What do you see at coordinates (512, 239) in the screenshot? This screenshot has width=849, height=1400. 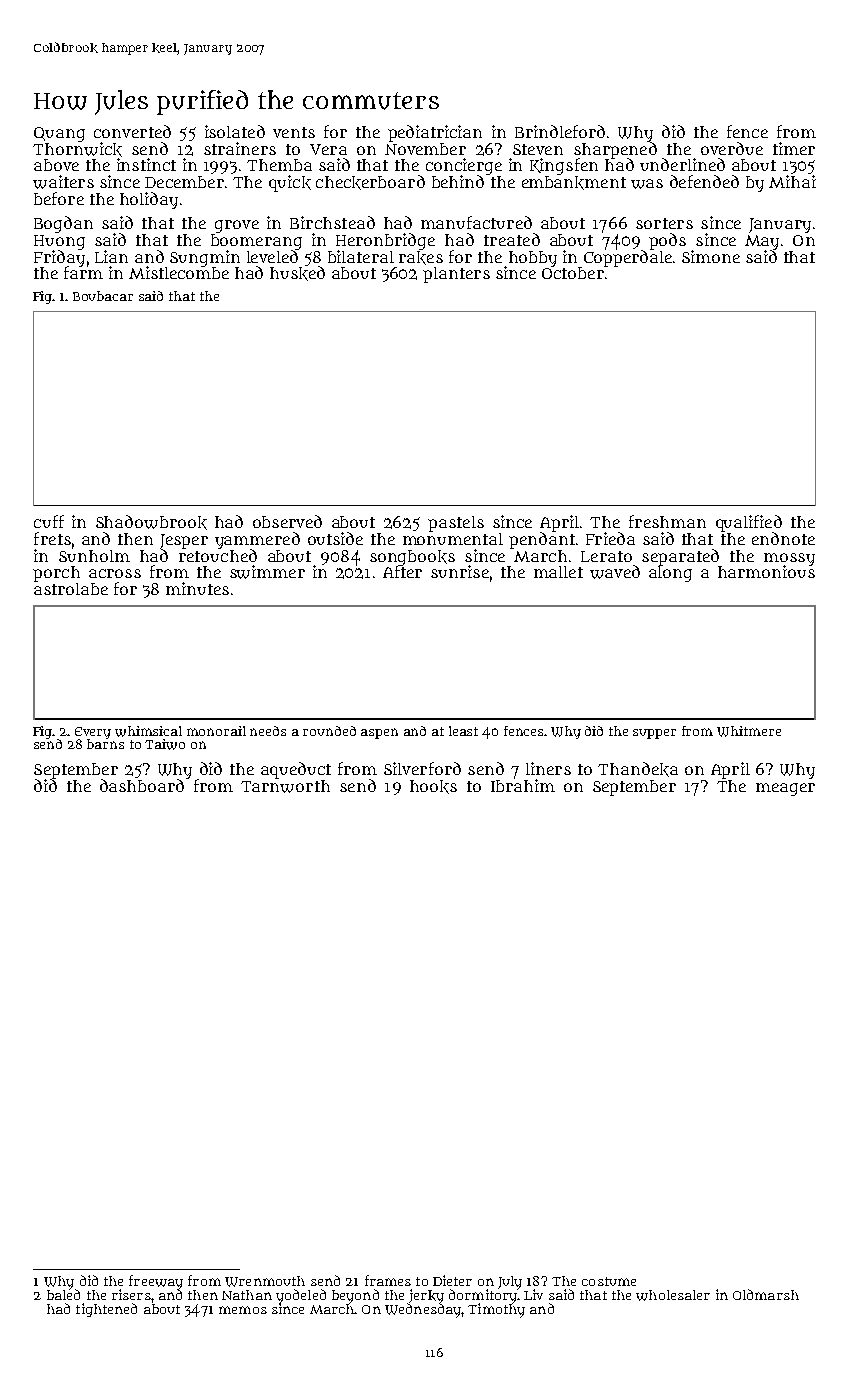 I see `treated` at bounding box center [512, 239].
